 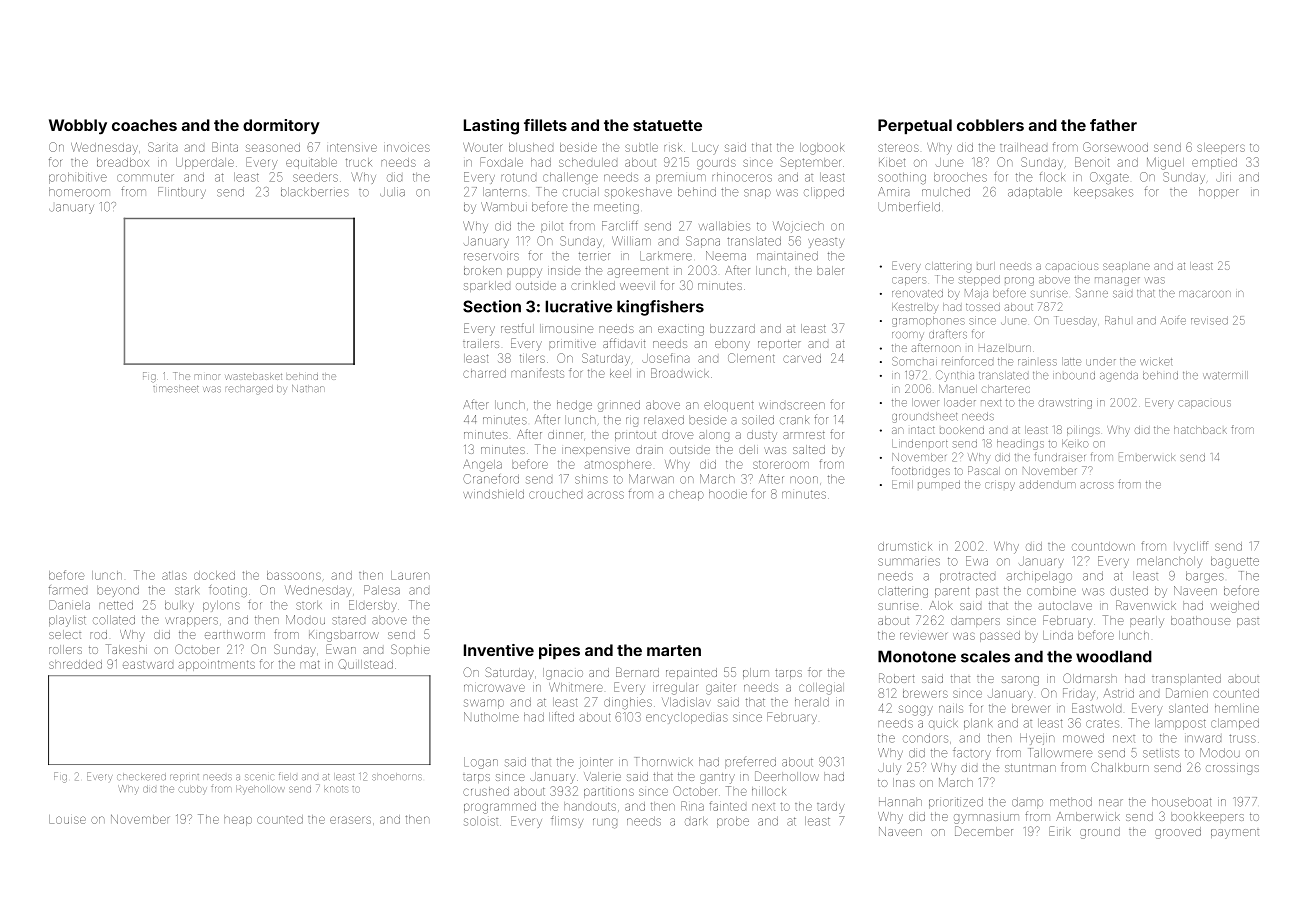 I want to click on erasers, so click(x=350, y=820).
